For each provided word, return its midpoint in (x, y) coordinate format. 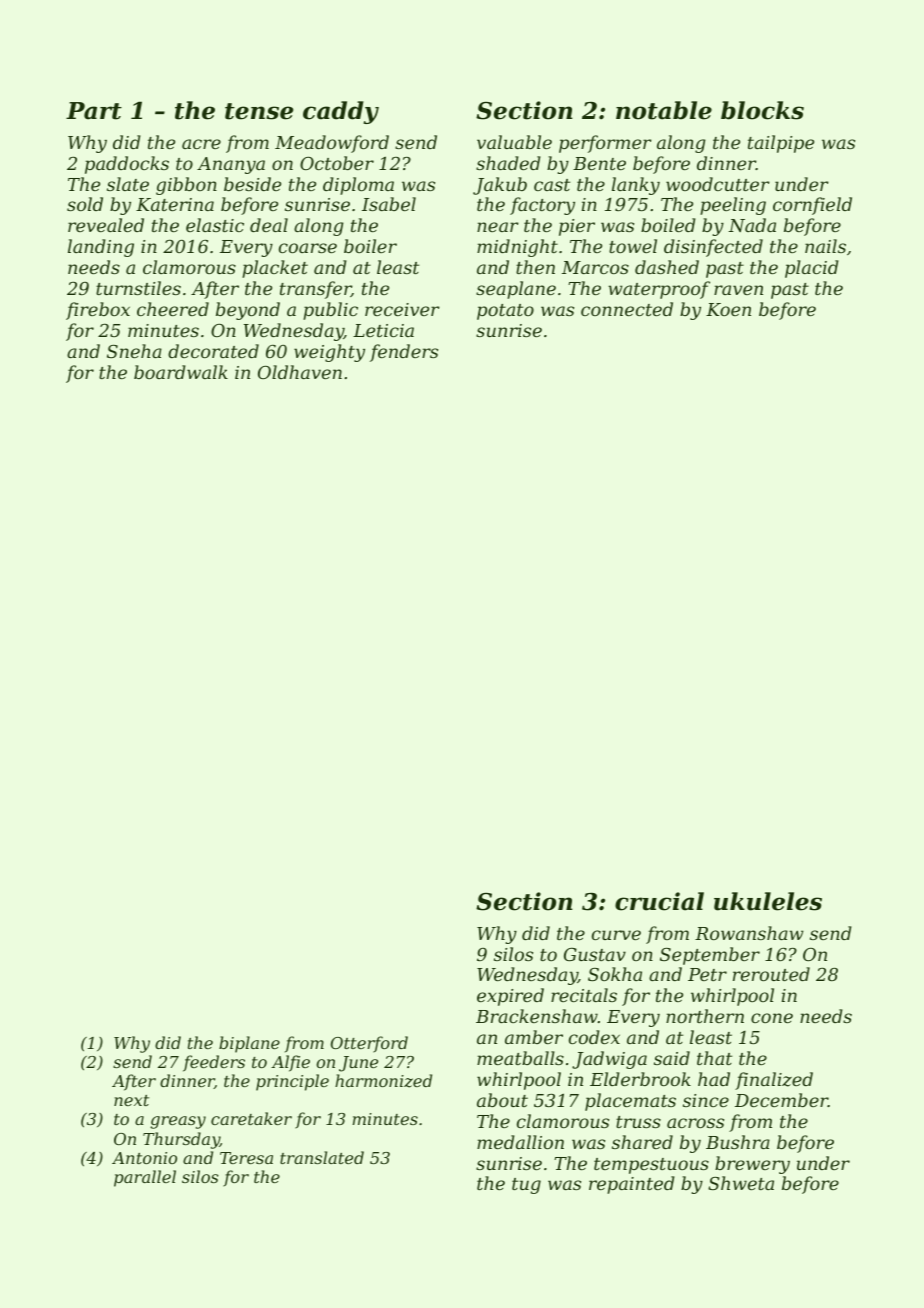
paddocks (127, 165)
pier (577, 227)
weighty (329, 353)
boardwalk (181, 372)
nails (825, 246)
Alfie (290, 1063)
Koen (728, 309)
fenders (404, 353)
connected (627, 309)
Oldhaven (300, 372)
